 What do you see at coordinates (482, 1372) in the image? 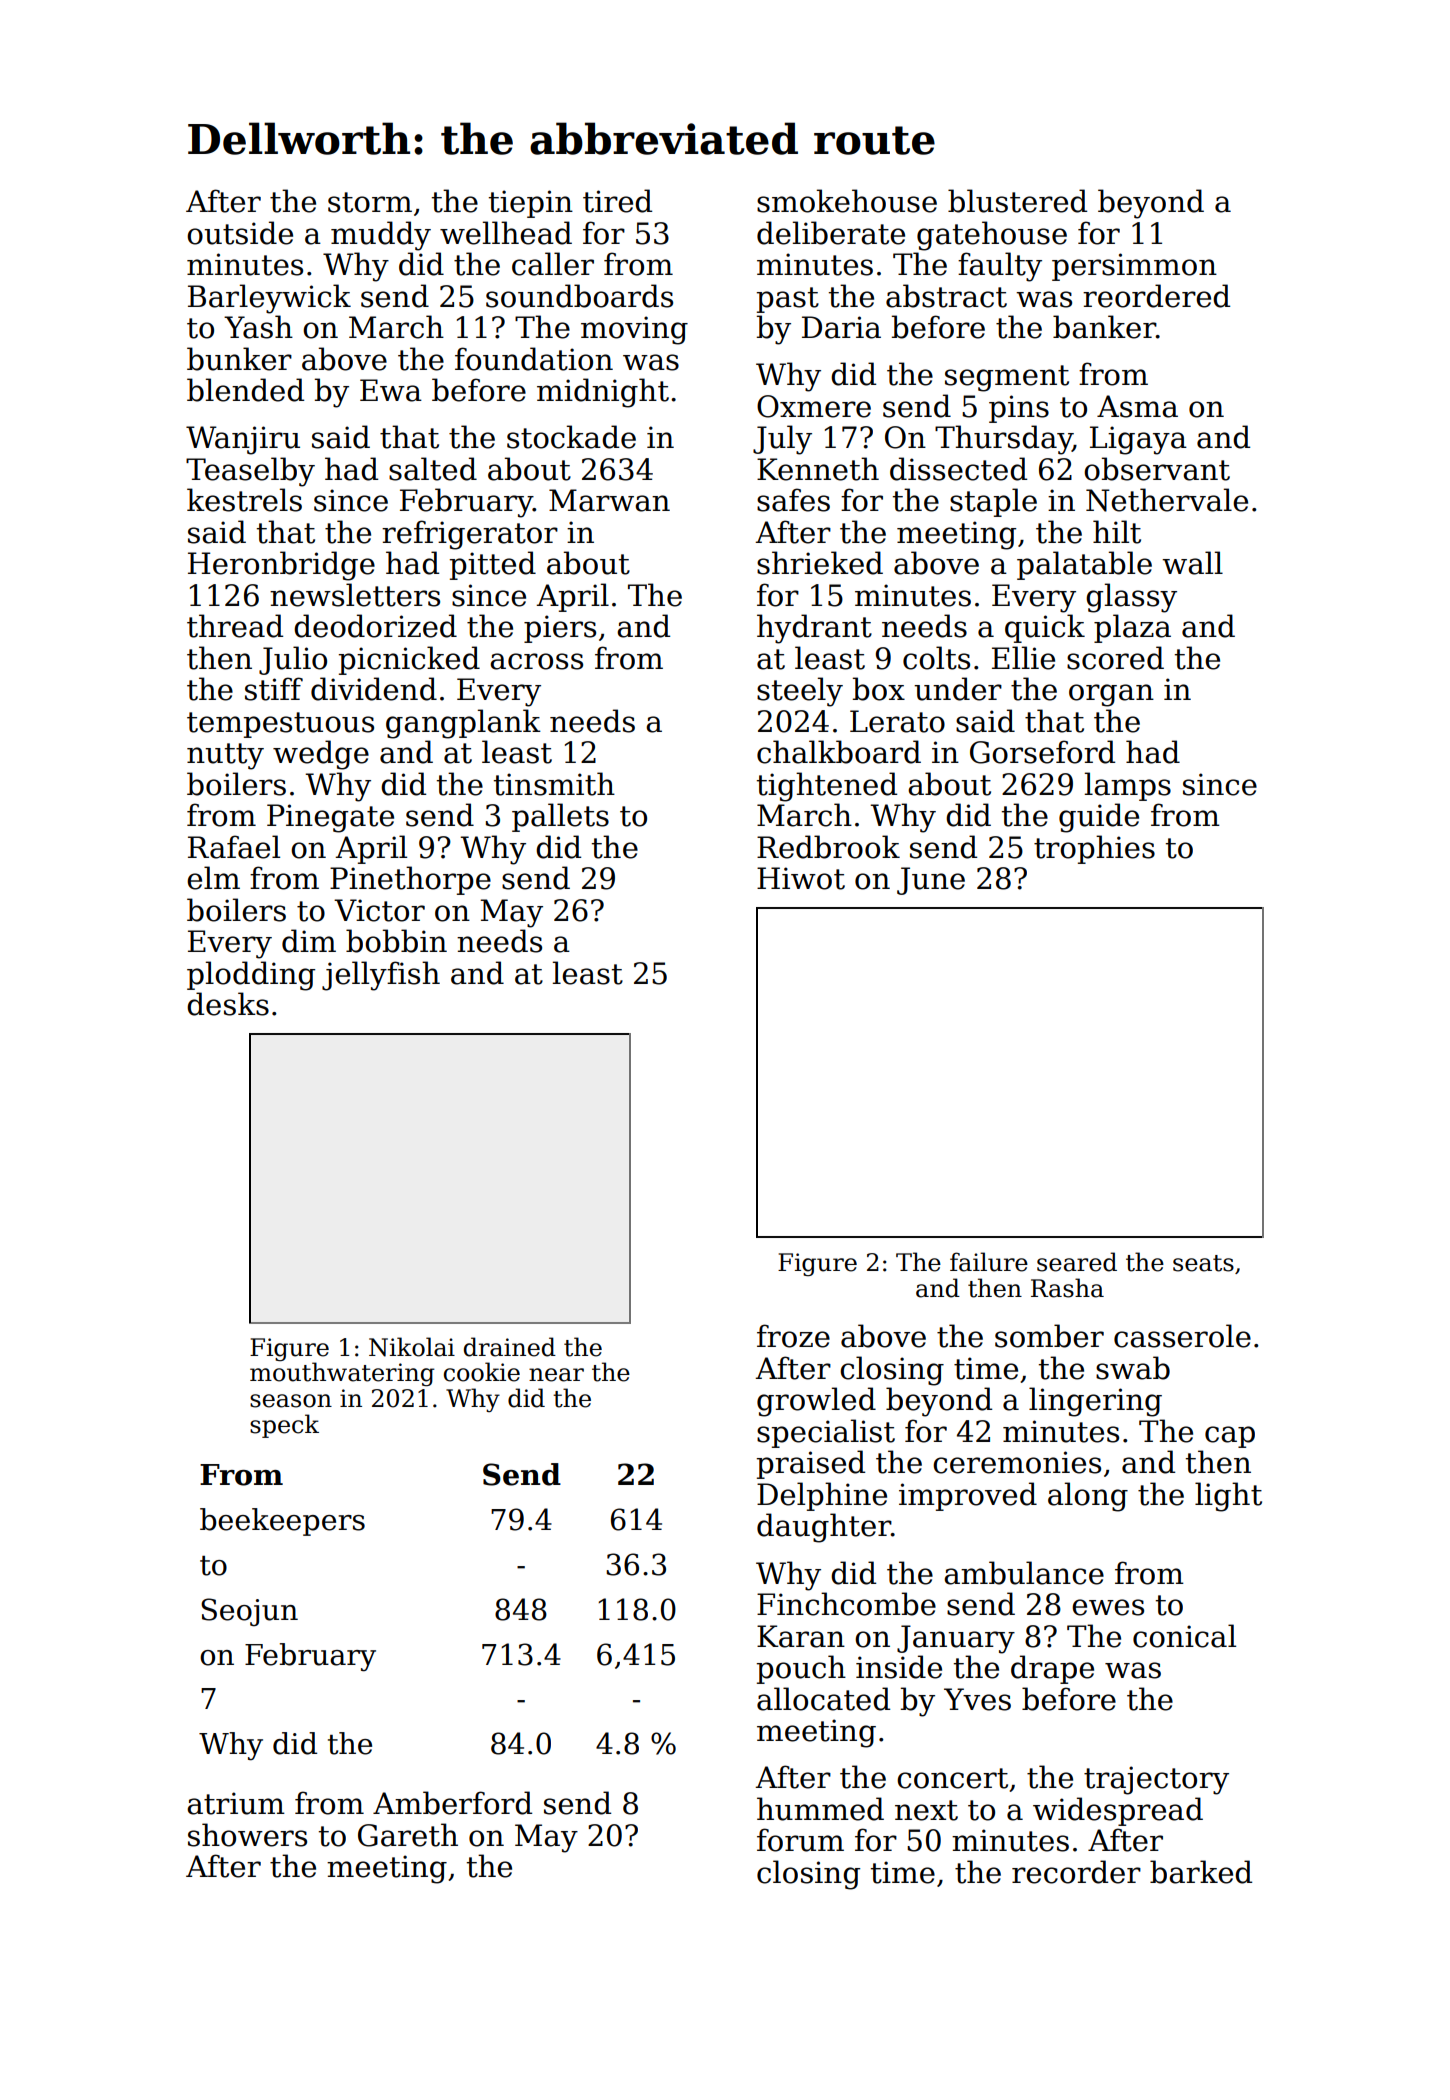
I see `cookie` at bounding box center [482, 1372].
